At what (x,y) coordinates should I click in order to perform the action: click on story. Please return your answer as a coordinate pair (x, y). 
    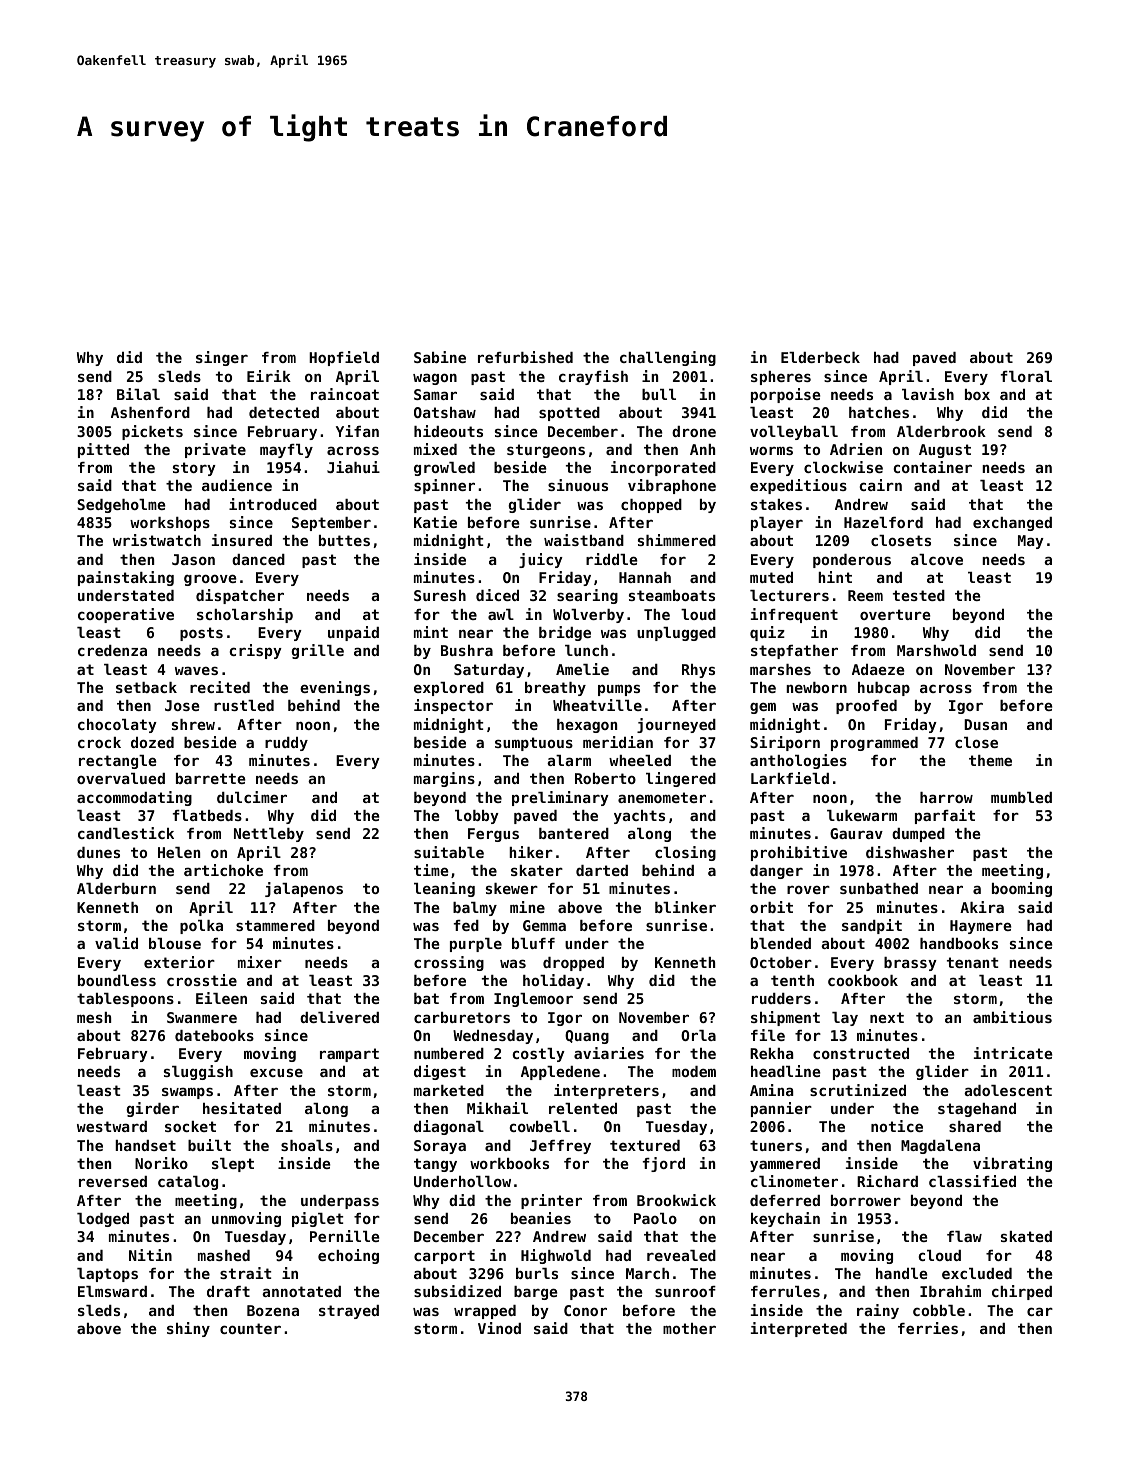
    Looking at the image, I should click on (194, 469).
